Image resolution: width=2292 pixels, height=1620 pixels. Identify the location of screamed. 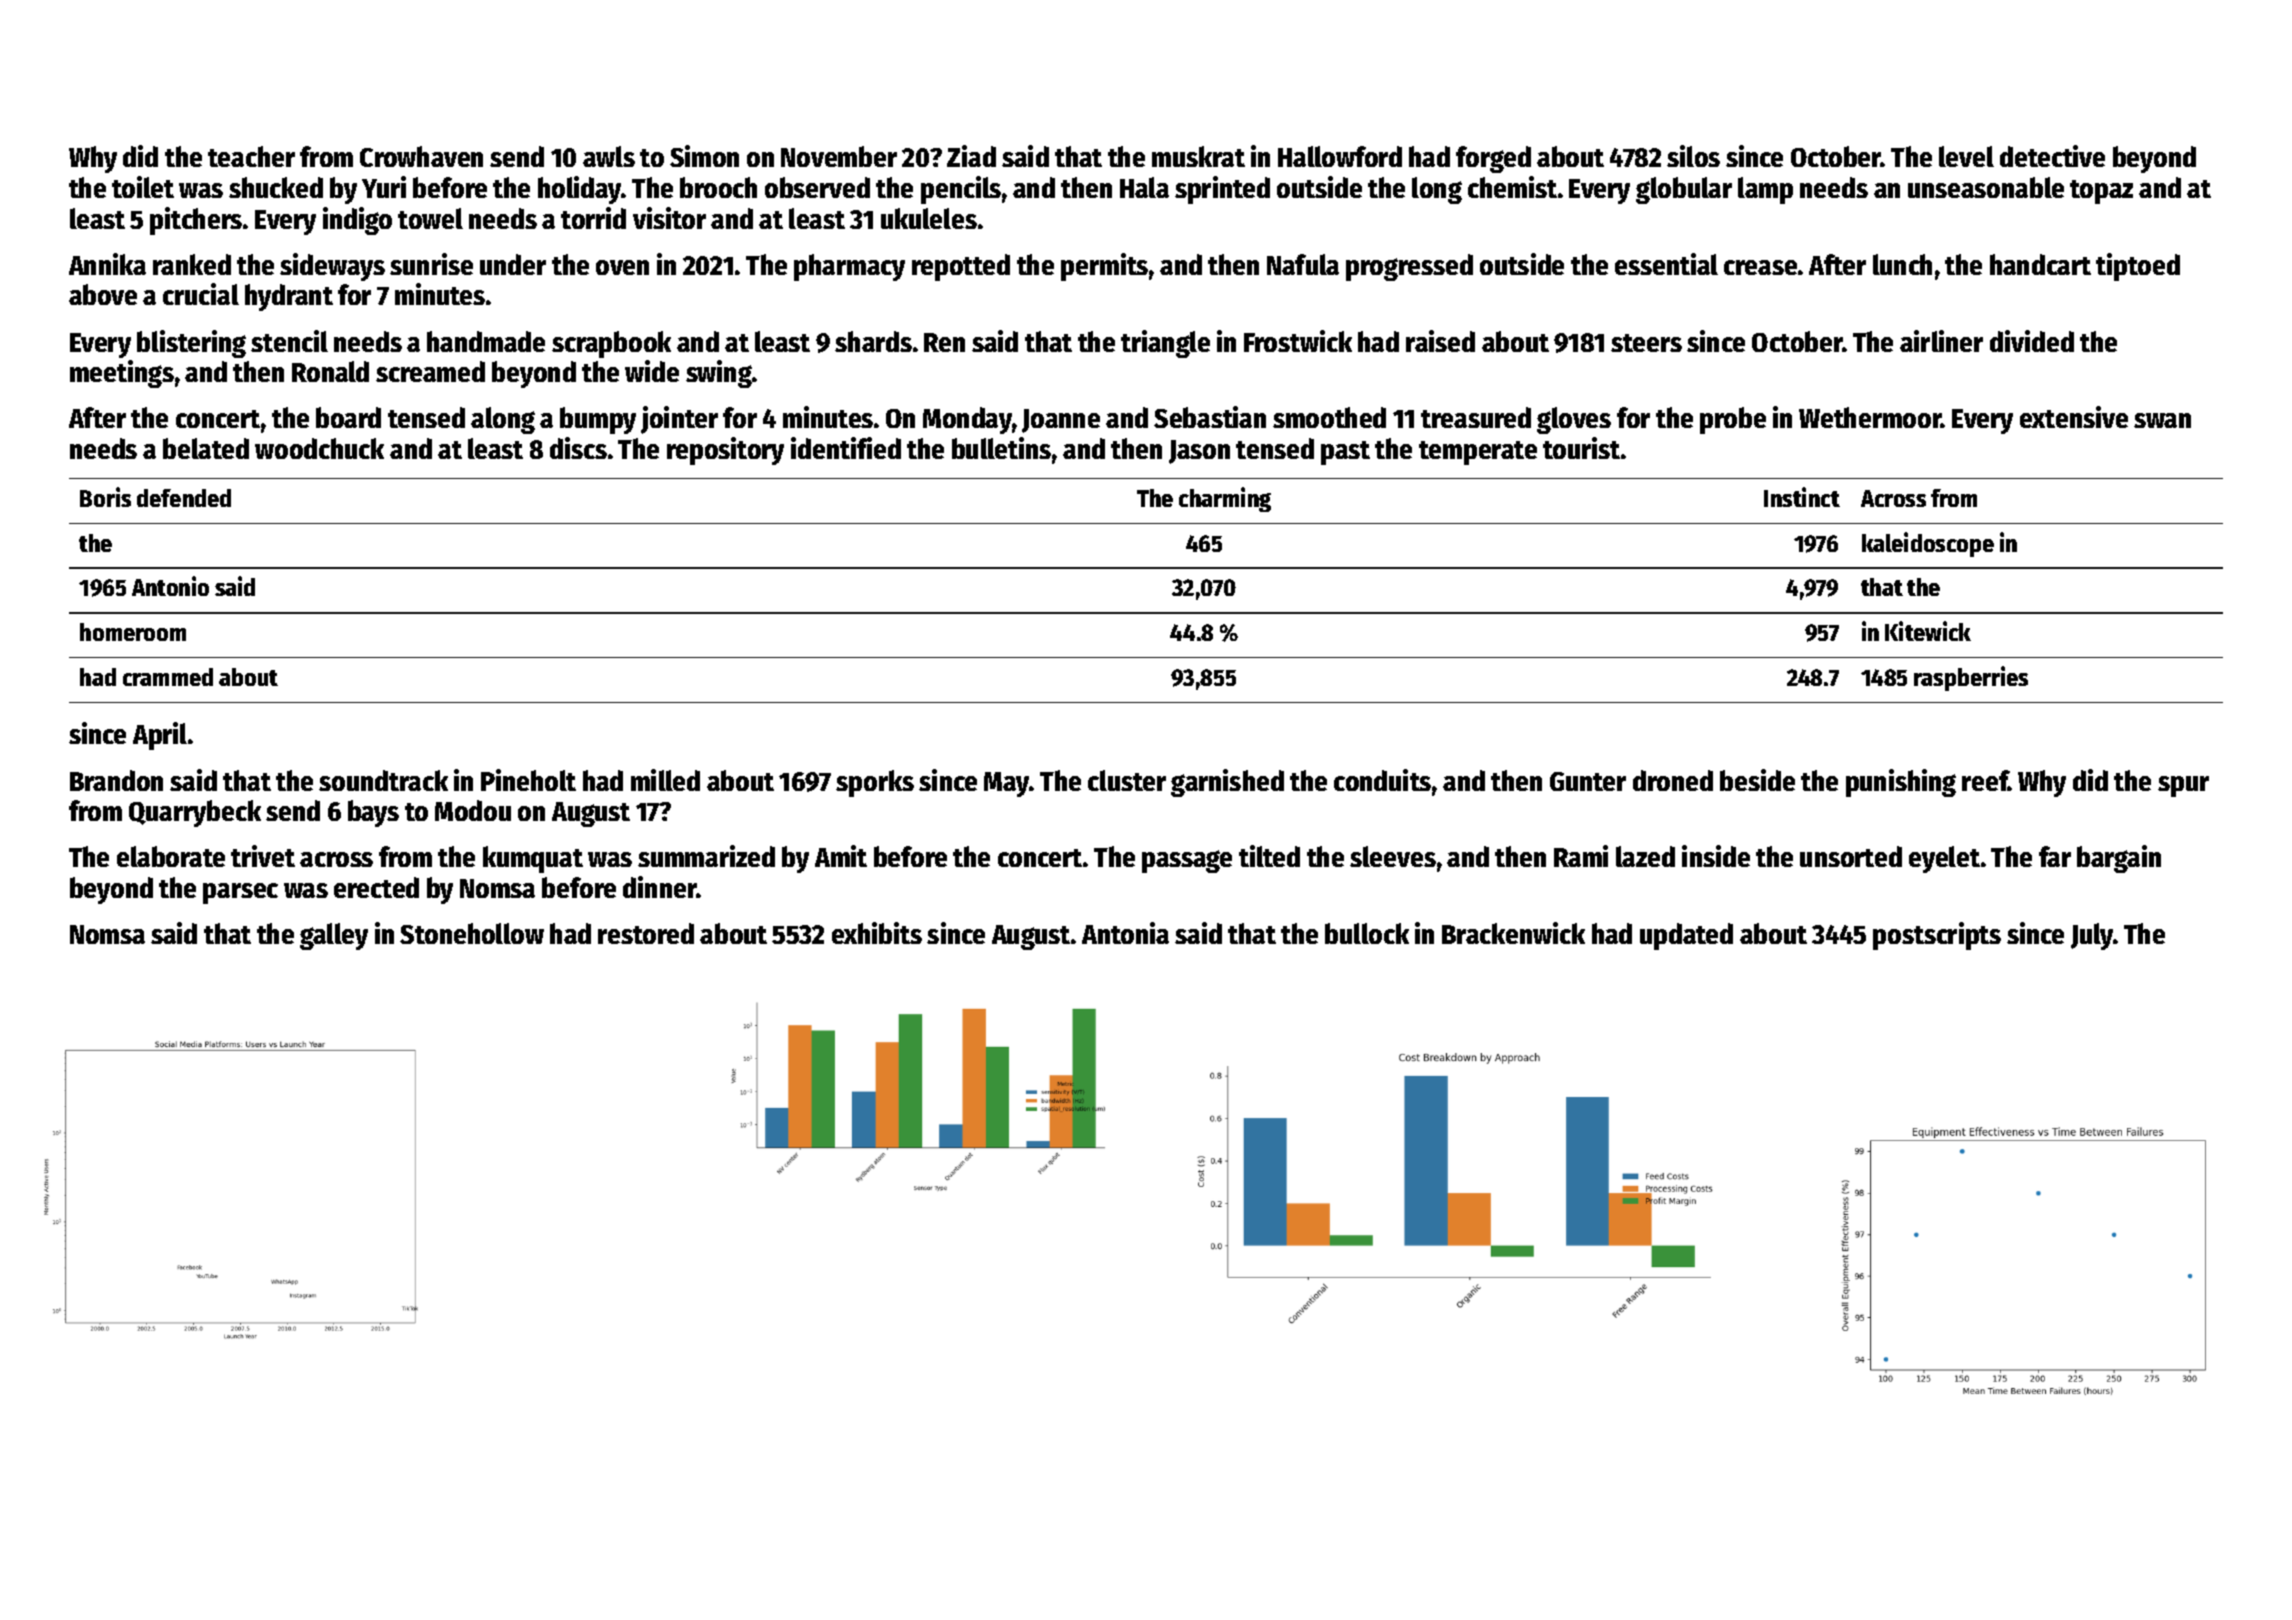
(430, 371).
